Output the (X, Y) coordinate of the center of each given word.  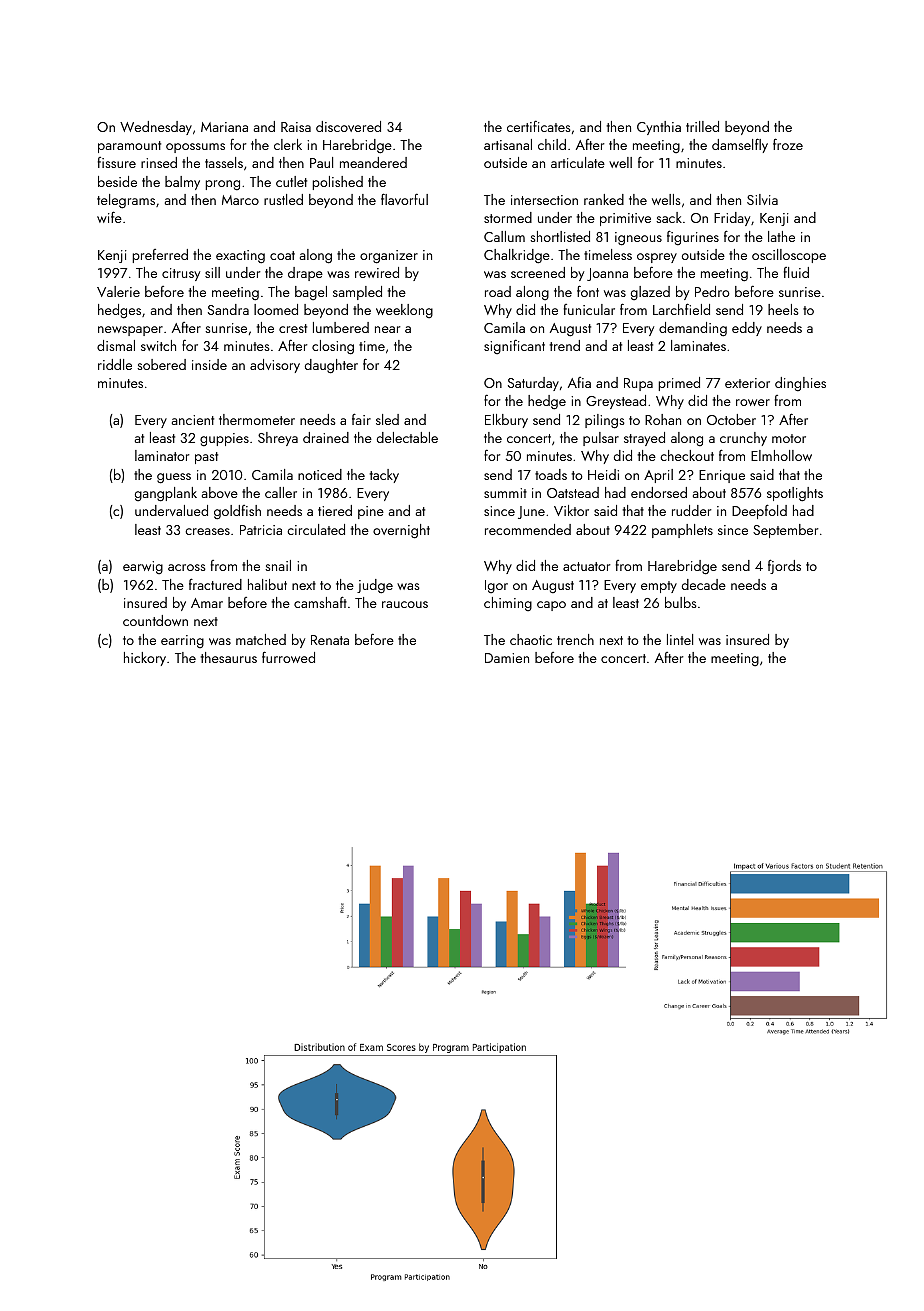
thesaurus (228, 657)
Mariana (224, 127)
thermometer (257, 419)
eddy (747, 329)
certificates (539, 126)
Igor (496, 587)
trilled (702, 126)
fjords (784, 566)
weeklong (404, 311)
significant (514, 347)
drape (305, 274)
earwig (143, 568)
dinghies (800, 384)
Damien (507, 658)
